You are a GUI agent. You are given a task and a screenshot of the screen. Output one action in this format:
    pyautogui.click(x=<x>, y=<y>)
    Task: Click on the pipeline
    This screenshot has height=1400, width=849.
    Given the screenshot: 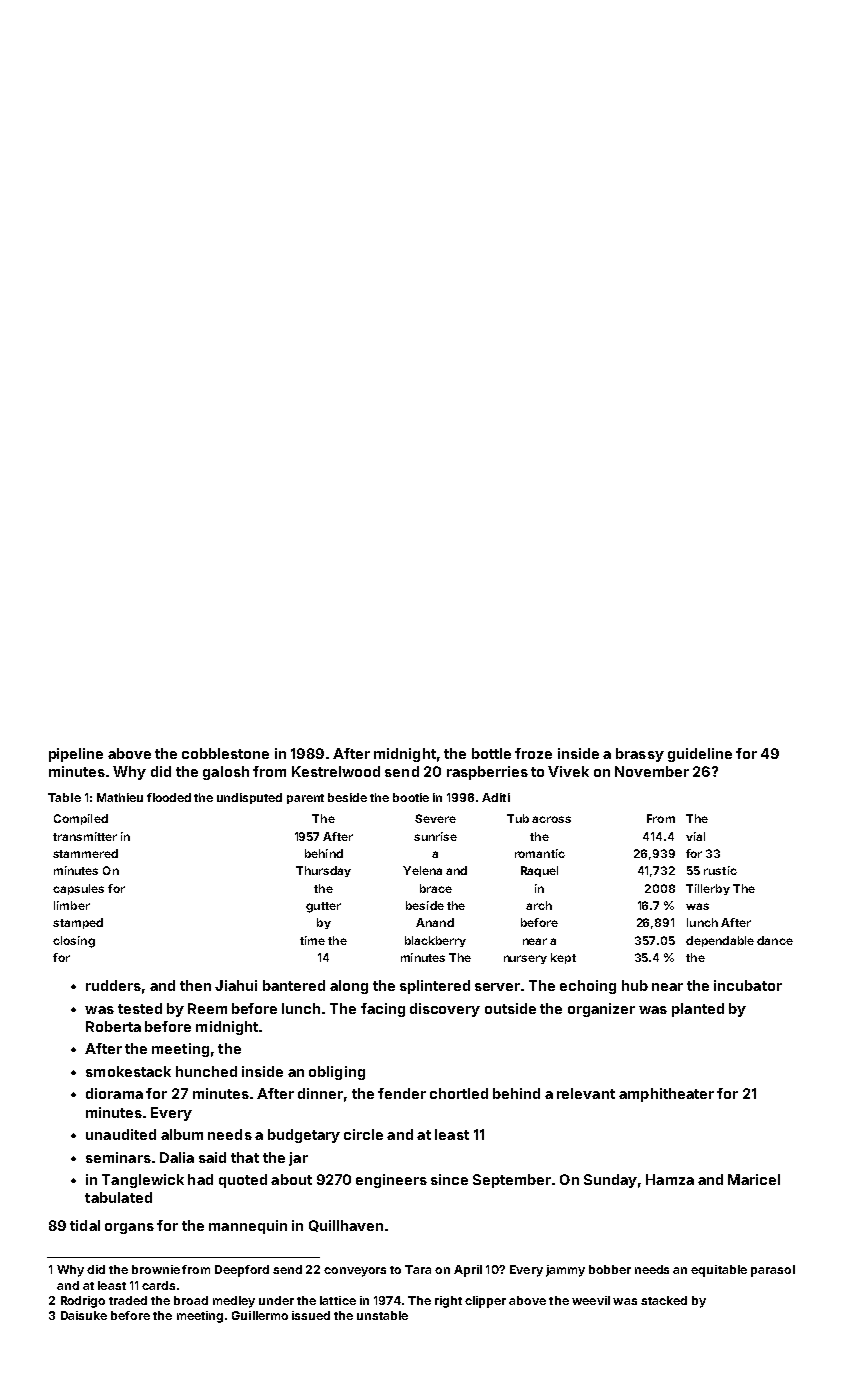 What is the action you would take?
    pyautogui.click(x=76, y=755)
